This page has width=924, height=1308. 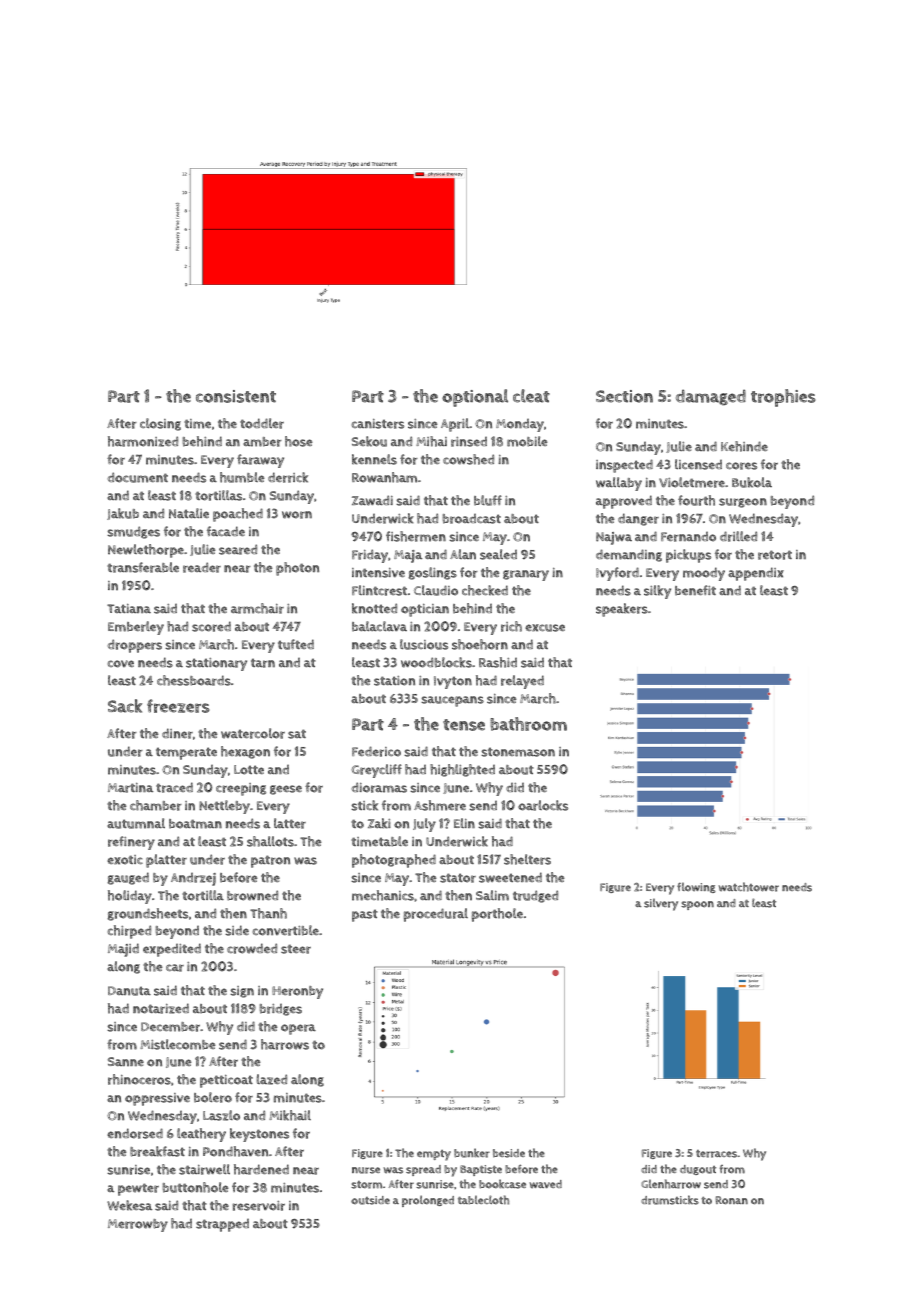 I want to click on harmonized, so click(x=143, y=441).
